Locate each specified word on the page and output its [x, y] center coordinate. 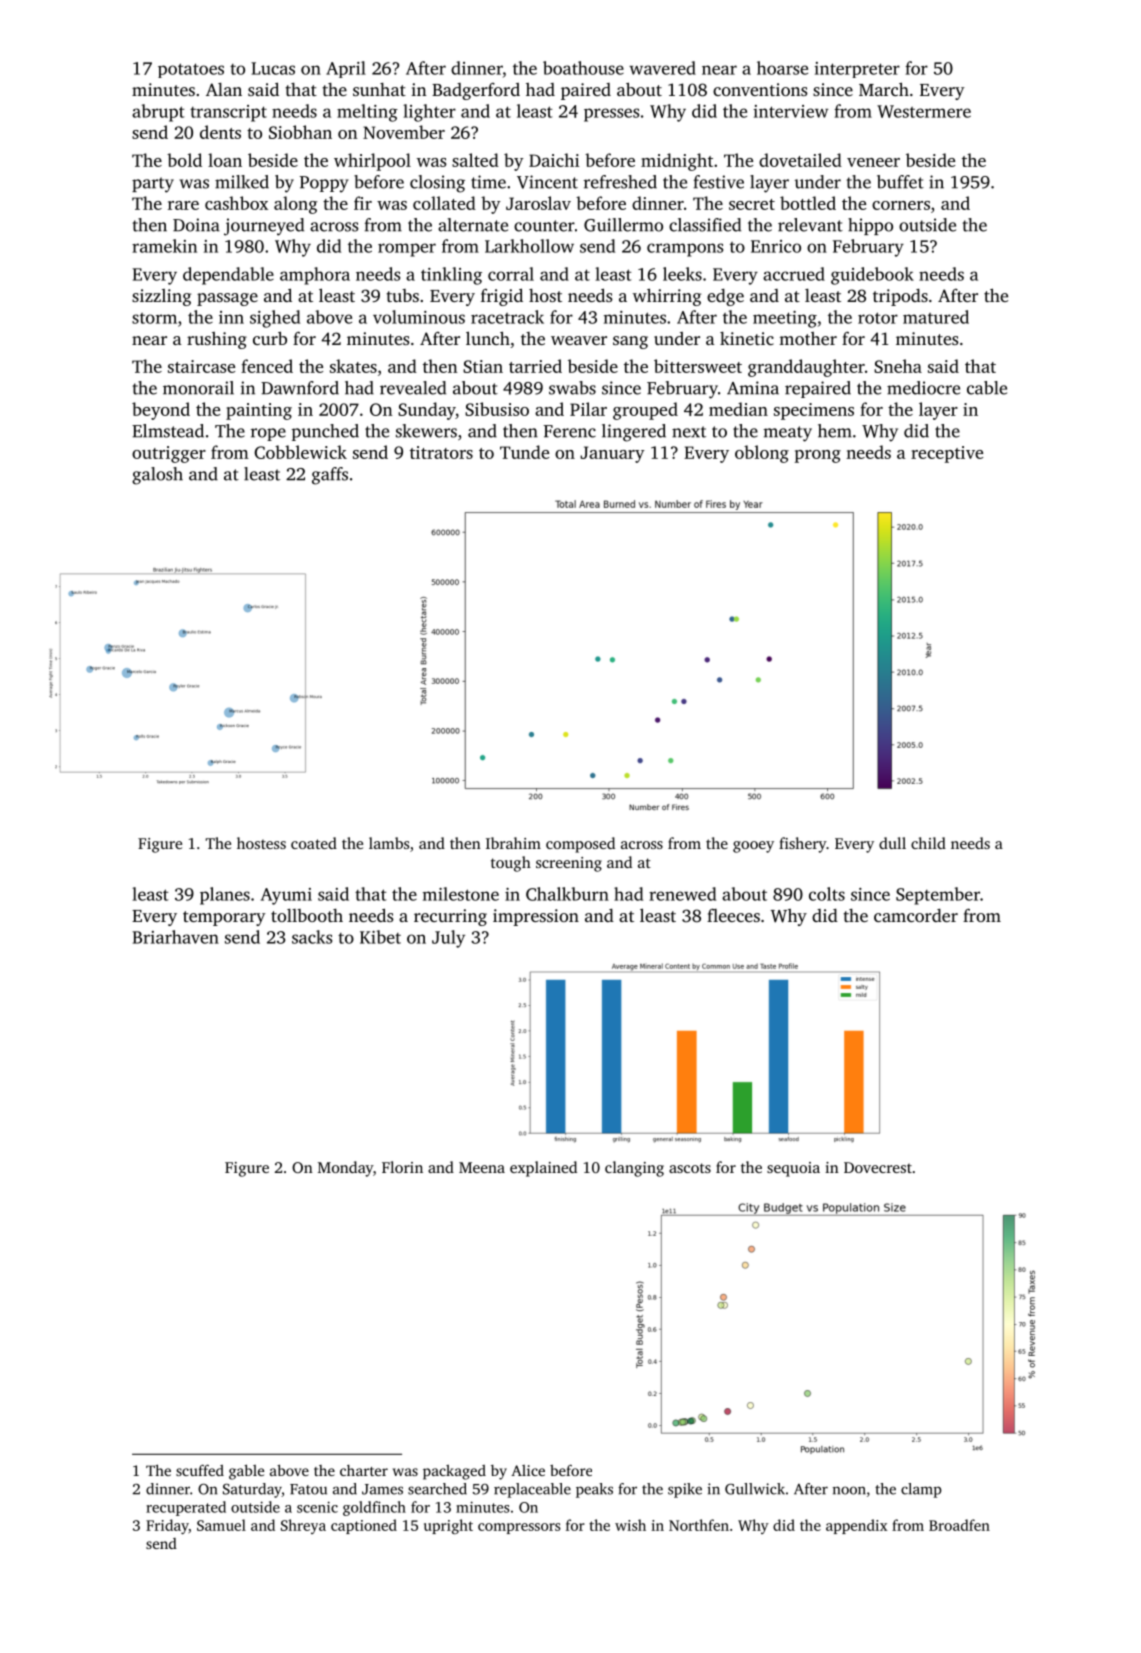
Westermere [924, 111]
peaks [594, 1490]
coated [314, 843]
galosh [157, 476]
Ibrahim [513, 843]
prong [817, 456]
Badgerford [476, 91]
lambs [389, 843]
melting [367, 113]
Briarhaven [175, 937]
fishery [803, 845]
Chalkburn [567, 894]
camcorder [916, 915]
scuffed [200, 1470]
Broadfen [959, 1525]
